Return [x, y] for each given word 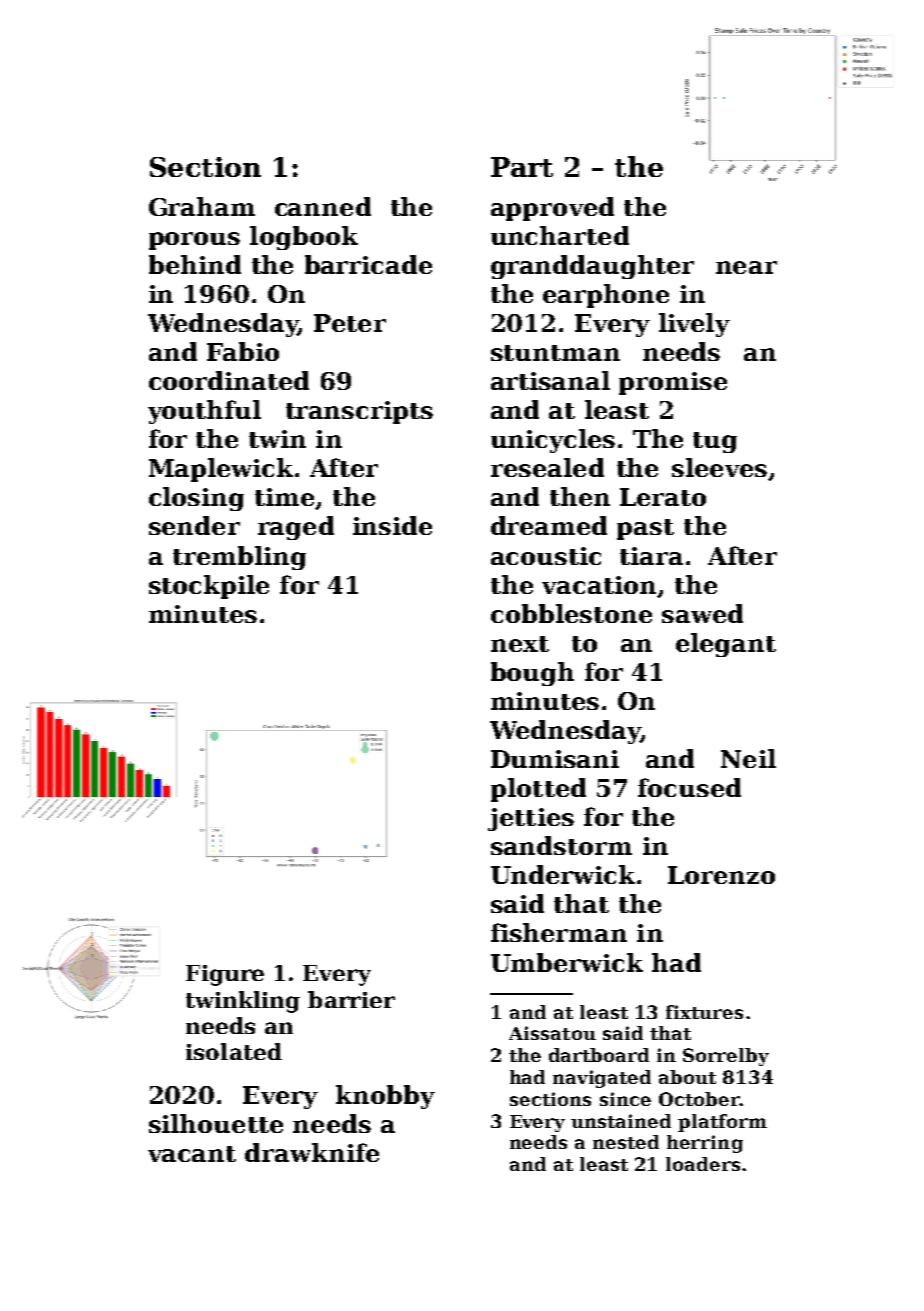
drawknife [312, 1152]
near [746, 267]
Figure [225, 975]
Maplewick [221, 470]
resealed [547, 467]
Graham [202, 206]
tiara [651, 556]
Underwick [563, 874]
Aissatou [552, 1033]
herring [705, 1144]
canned [323, 206]
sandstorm [561, 845]
